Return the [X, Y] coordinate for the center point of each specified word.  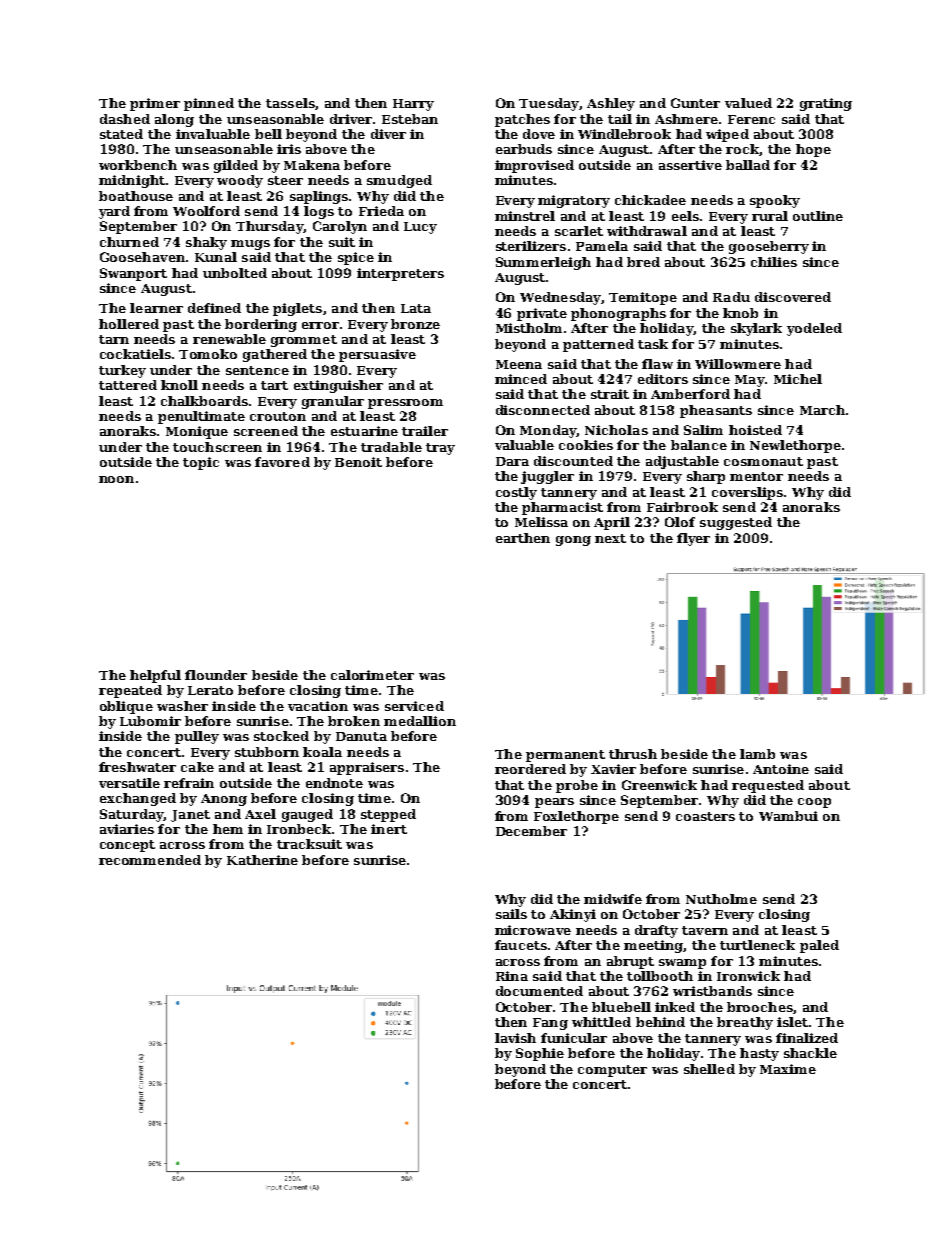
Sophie [540, 1054]
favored [282, 462]
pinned [209, 104]
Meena [519, 364]
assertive [690, 165]
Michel [798, 379]
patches [522, 120]
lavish [515, 1038]
